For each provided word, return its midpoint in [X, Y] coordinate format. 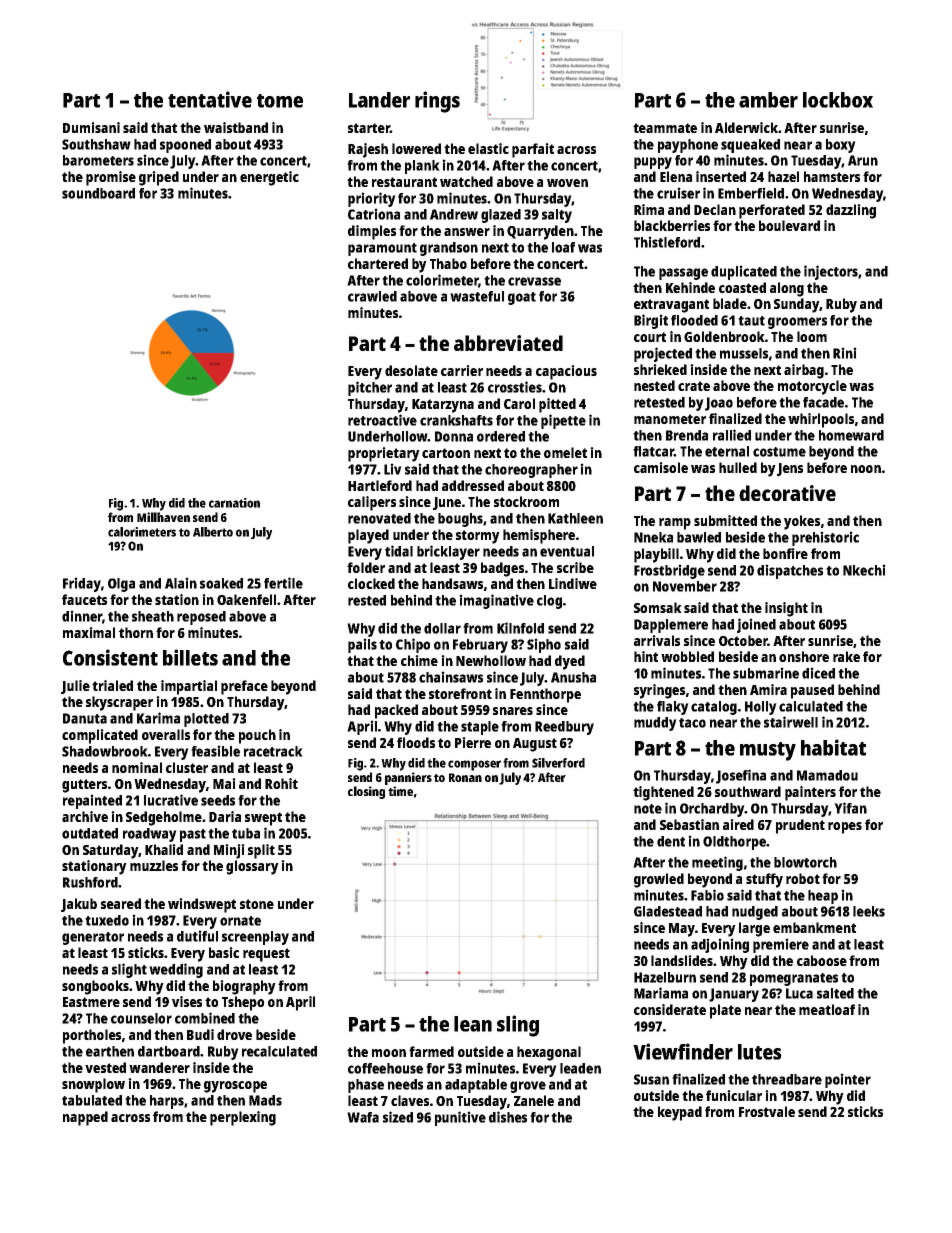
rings [437, 102]
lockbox [838, 100]
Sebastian [689, 824]
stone [257, 904]
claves [410, 1100]
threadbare [787, 1079]
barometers [98, 160]
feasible [215, 751]
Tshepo [243, 1003]
